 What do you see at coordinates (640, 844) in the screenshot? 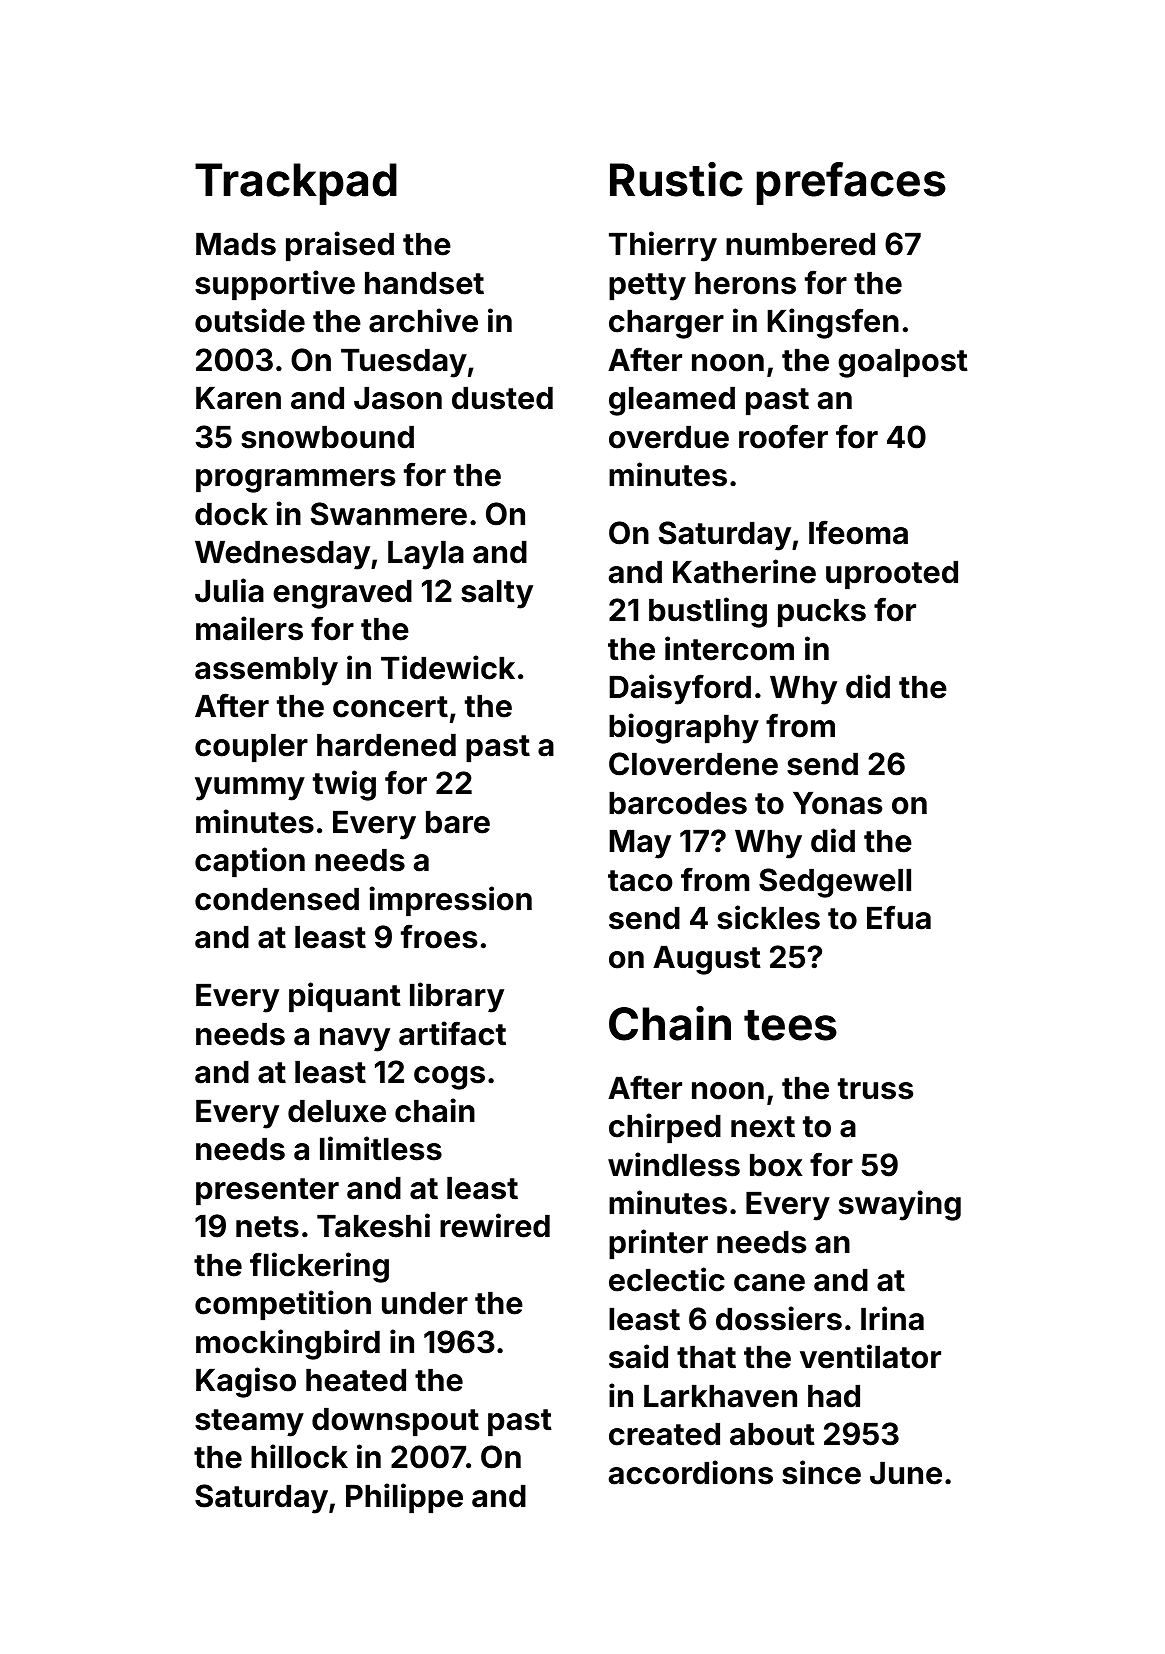
I see `May` at bounding box center [640, 844].
